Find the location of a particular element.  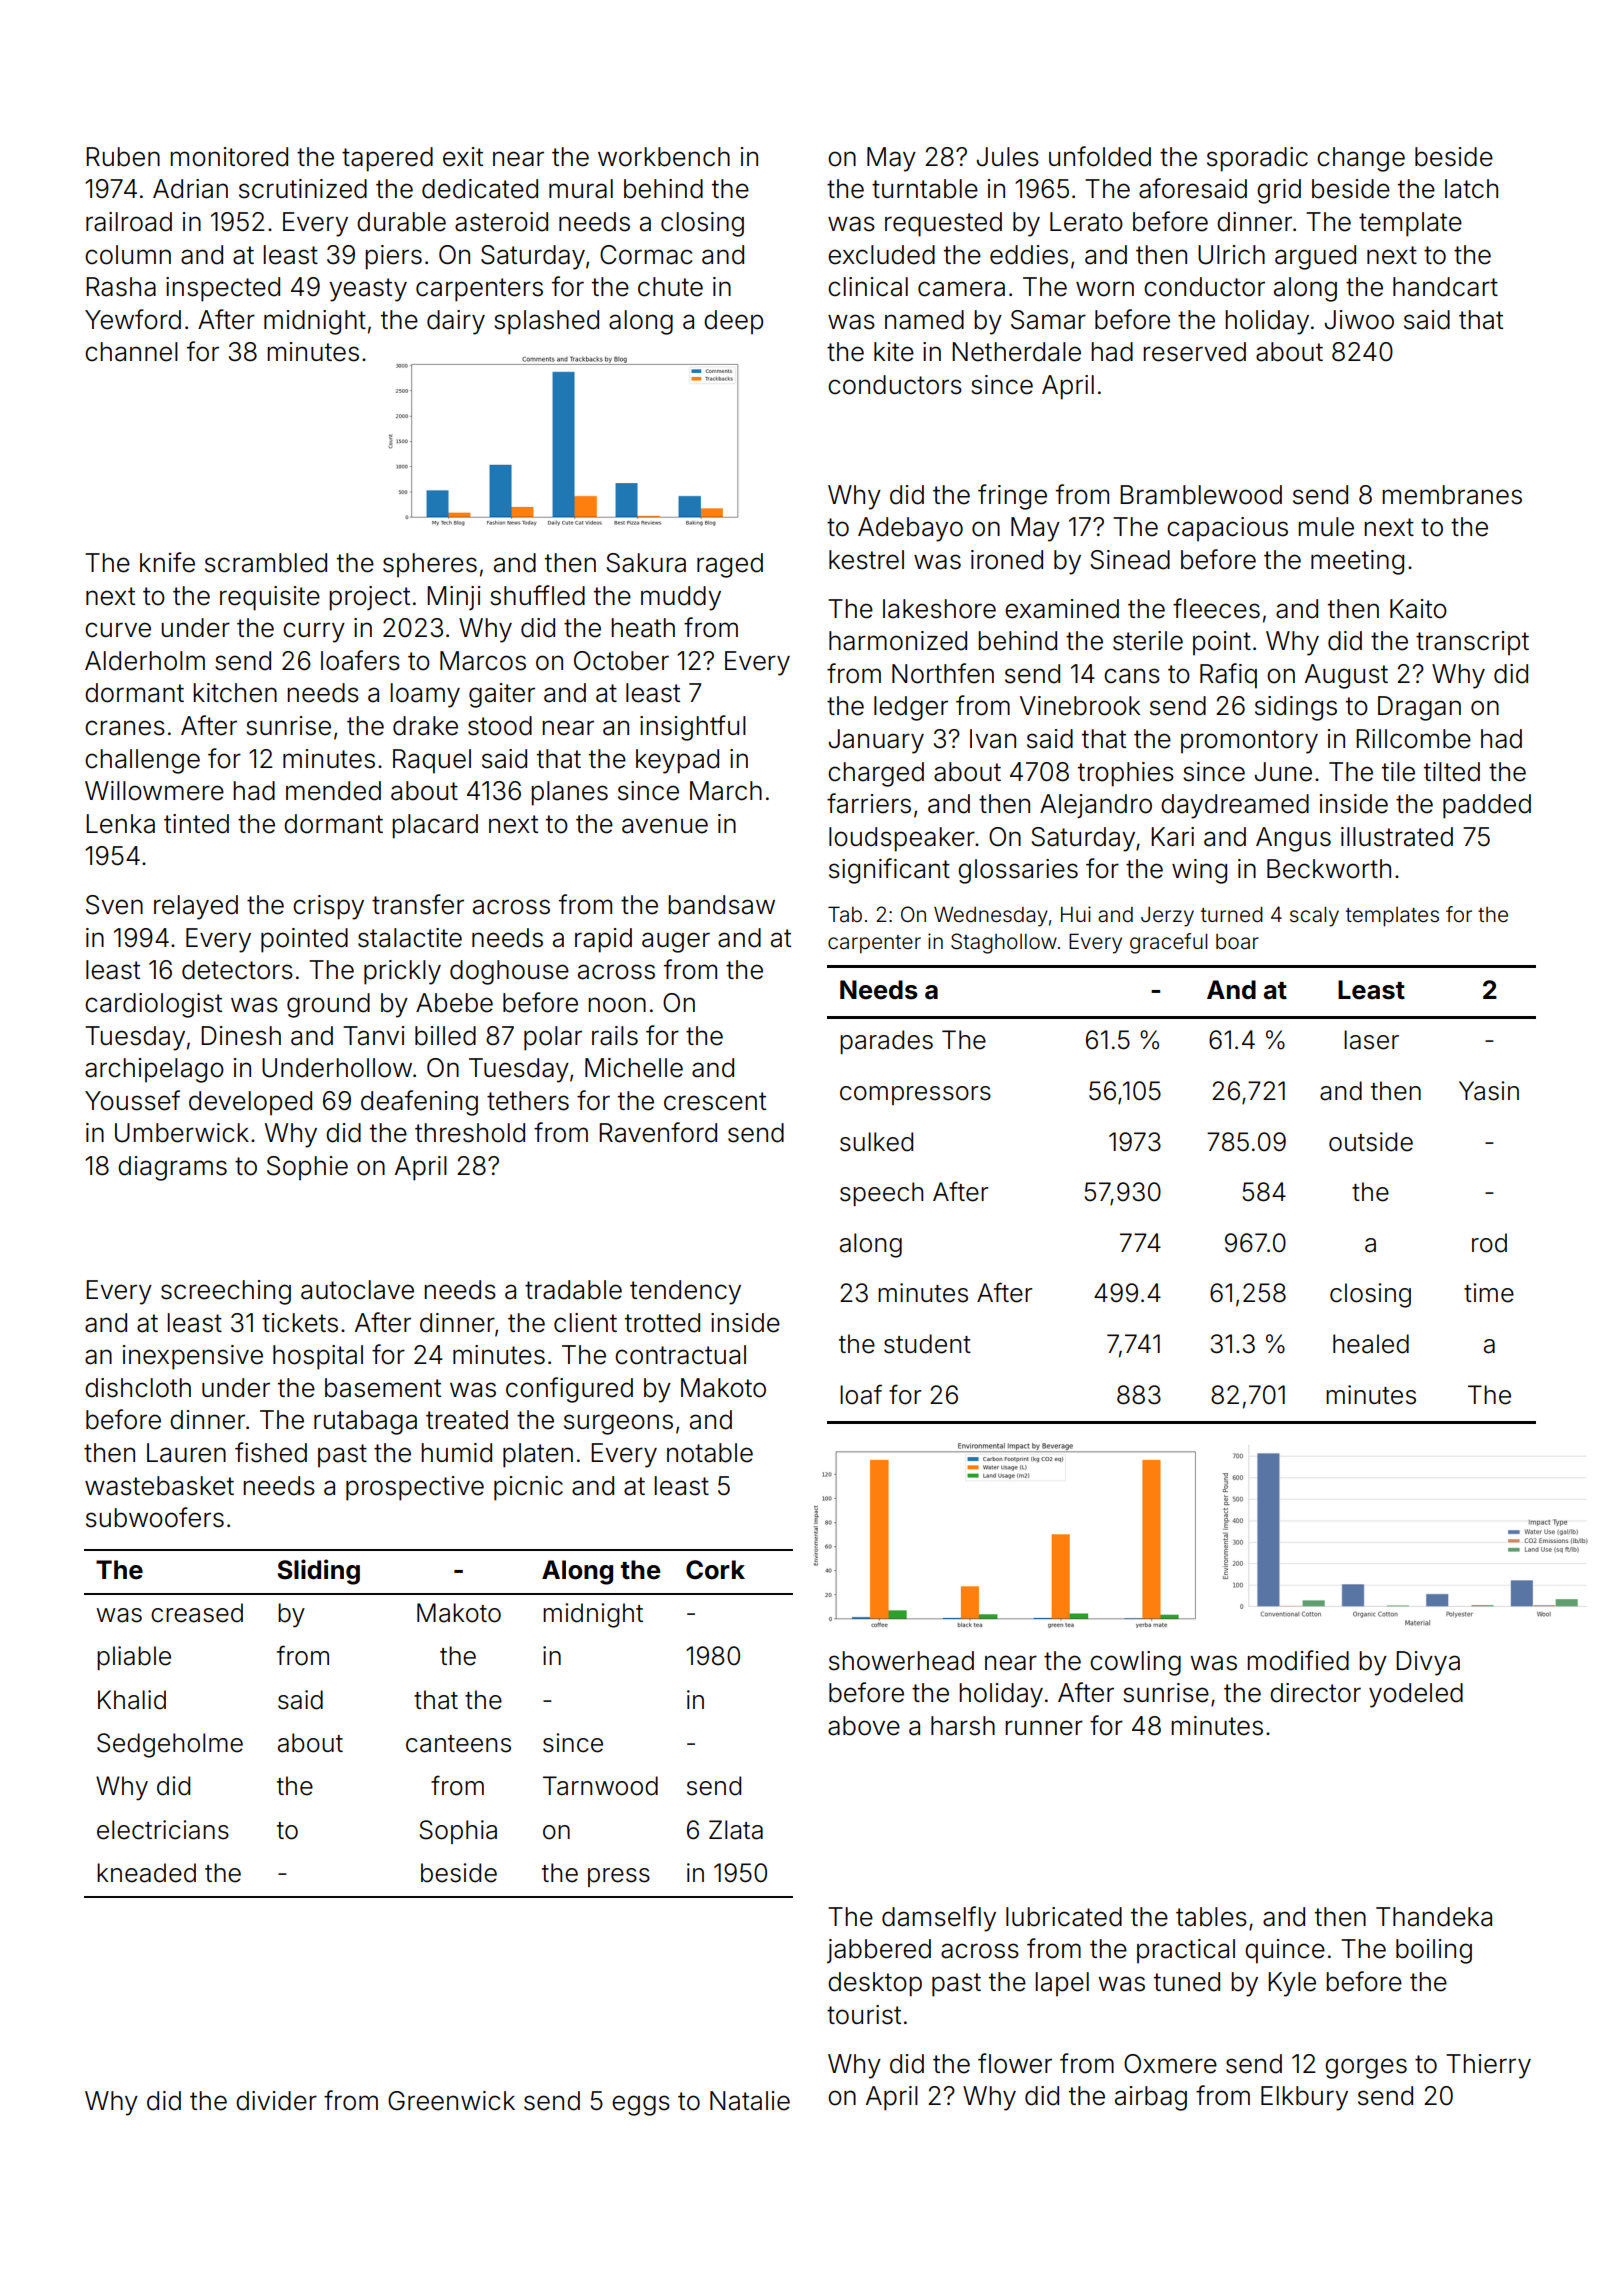

healed is located at coordinates (1371, 1344).
